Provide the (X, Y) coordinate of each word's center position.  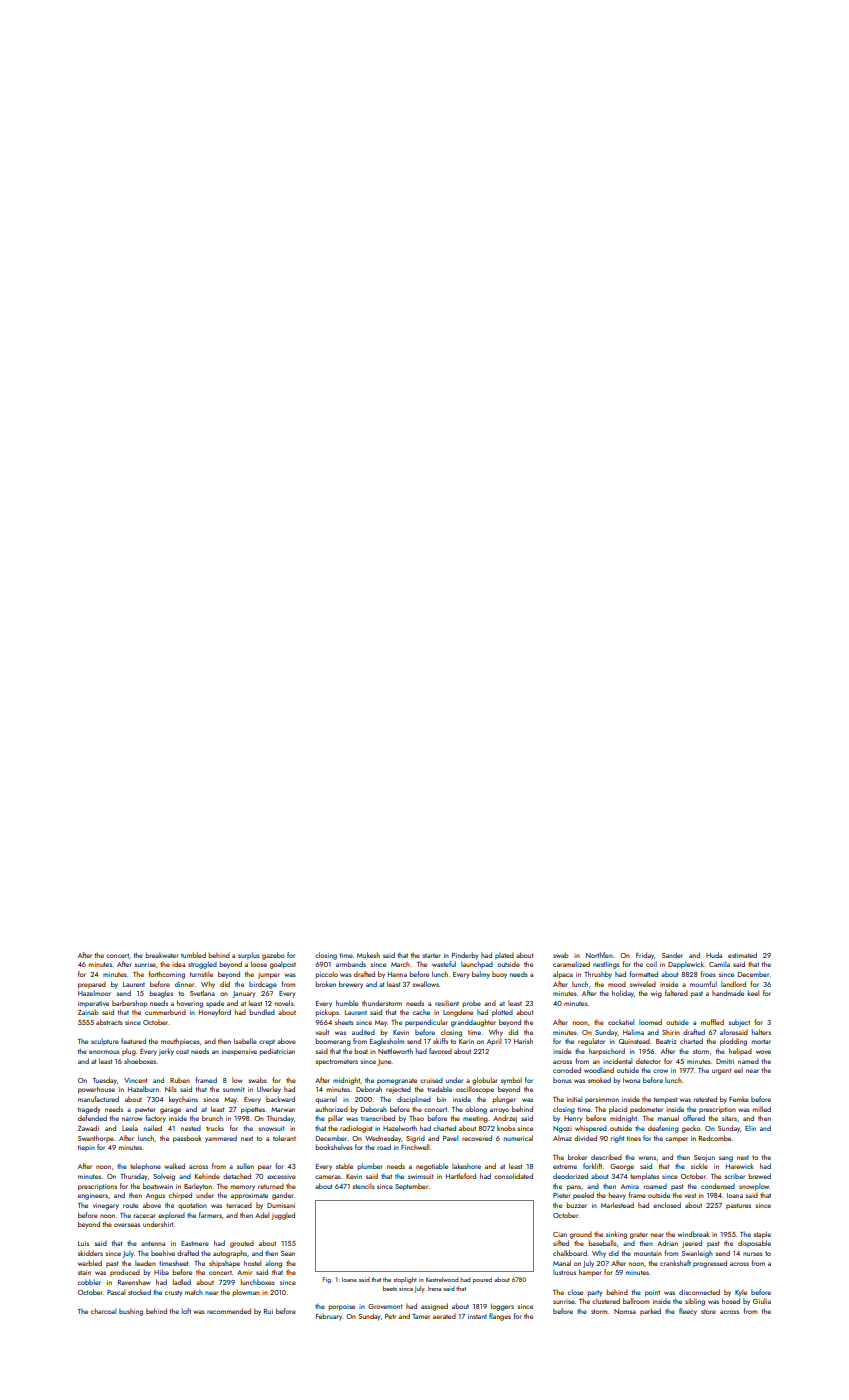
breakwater (162, 955)
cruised (431, 1080)
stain (84, 1272)
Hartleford (461, 1176)
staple (762, 1235)
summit (233, 1089)
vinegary (106, 1206)
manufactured (98, 1099)
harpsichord (607, 1051)
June (385, 1062)
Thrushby (598, 975)
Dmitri (725, 1061)
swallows (425, 984)
